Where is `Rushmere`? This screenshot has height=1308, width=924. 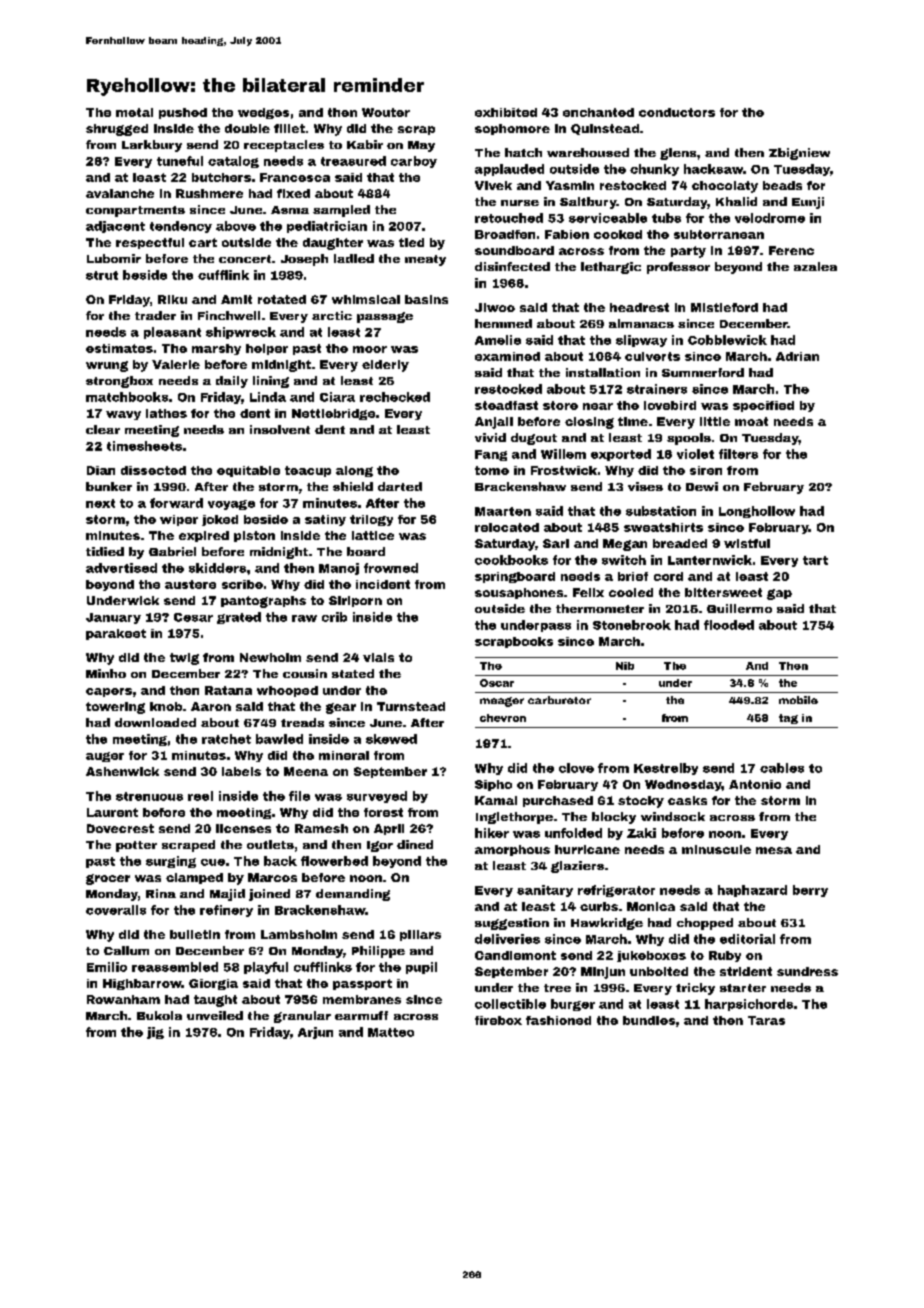
Rushmere is located at coordinates (209, 193).
